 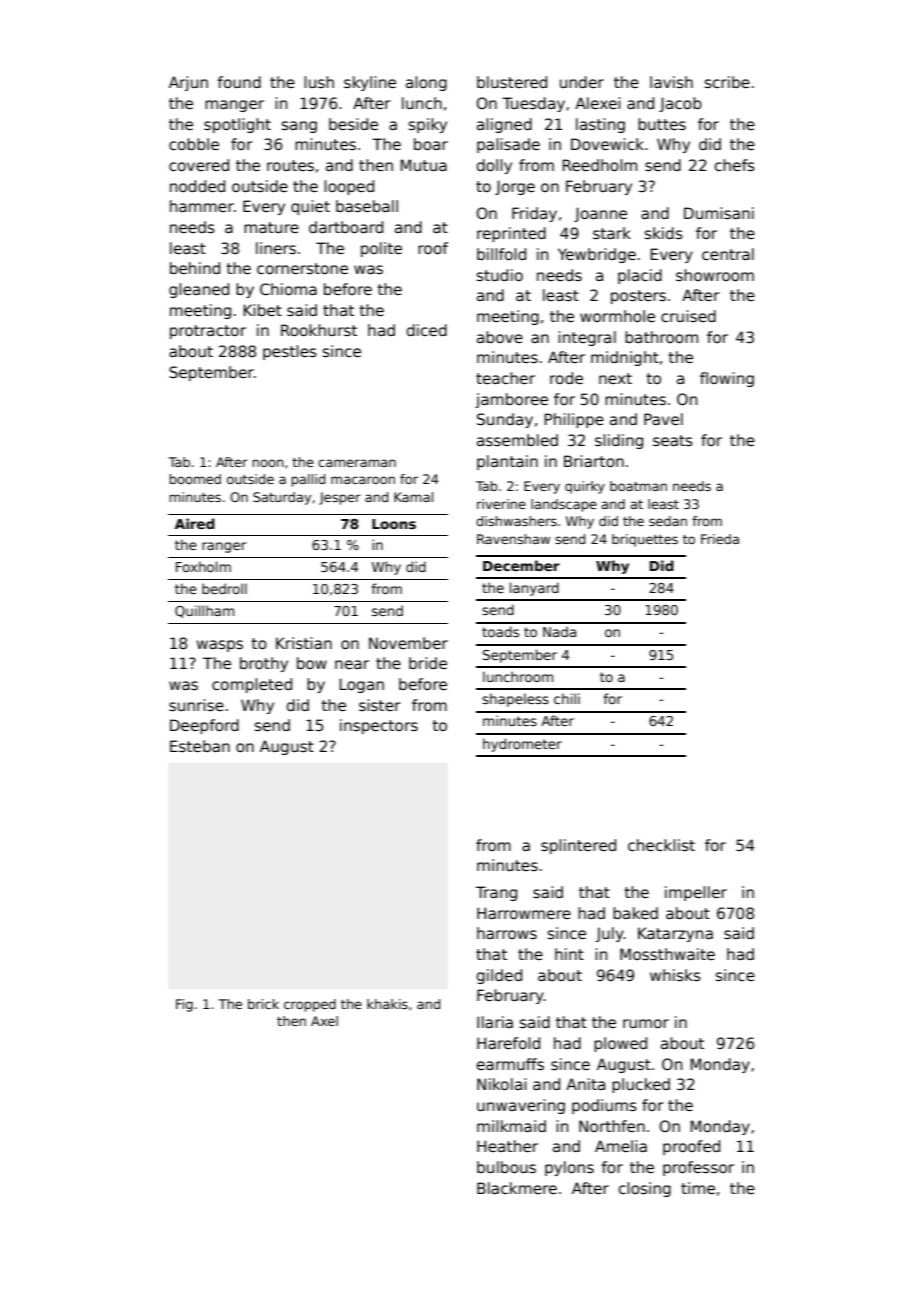 I want to click on studio, so click(x=500, y=275).
